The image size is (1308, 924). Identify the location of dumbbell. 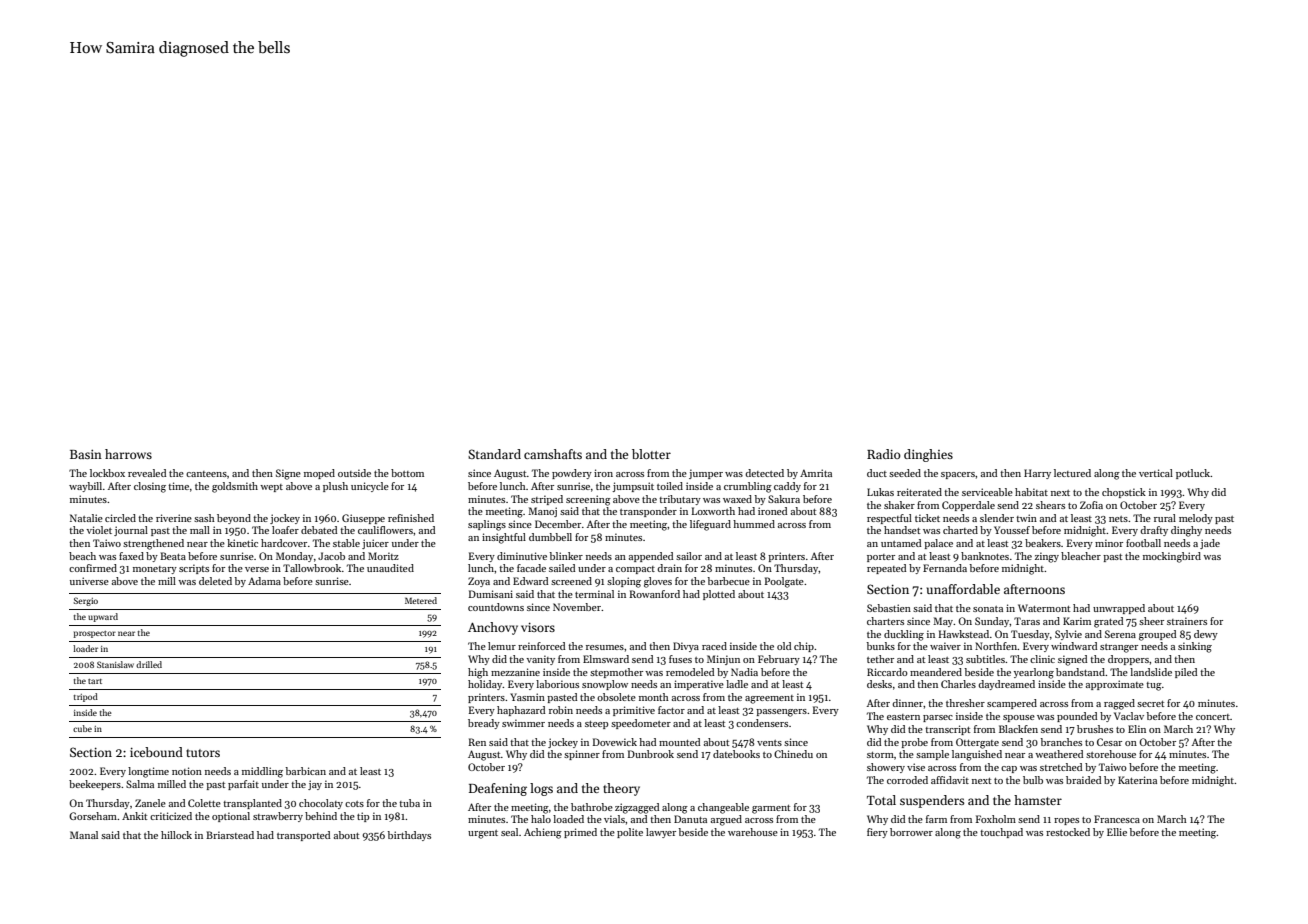
(550, 537).
